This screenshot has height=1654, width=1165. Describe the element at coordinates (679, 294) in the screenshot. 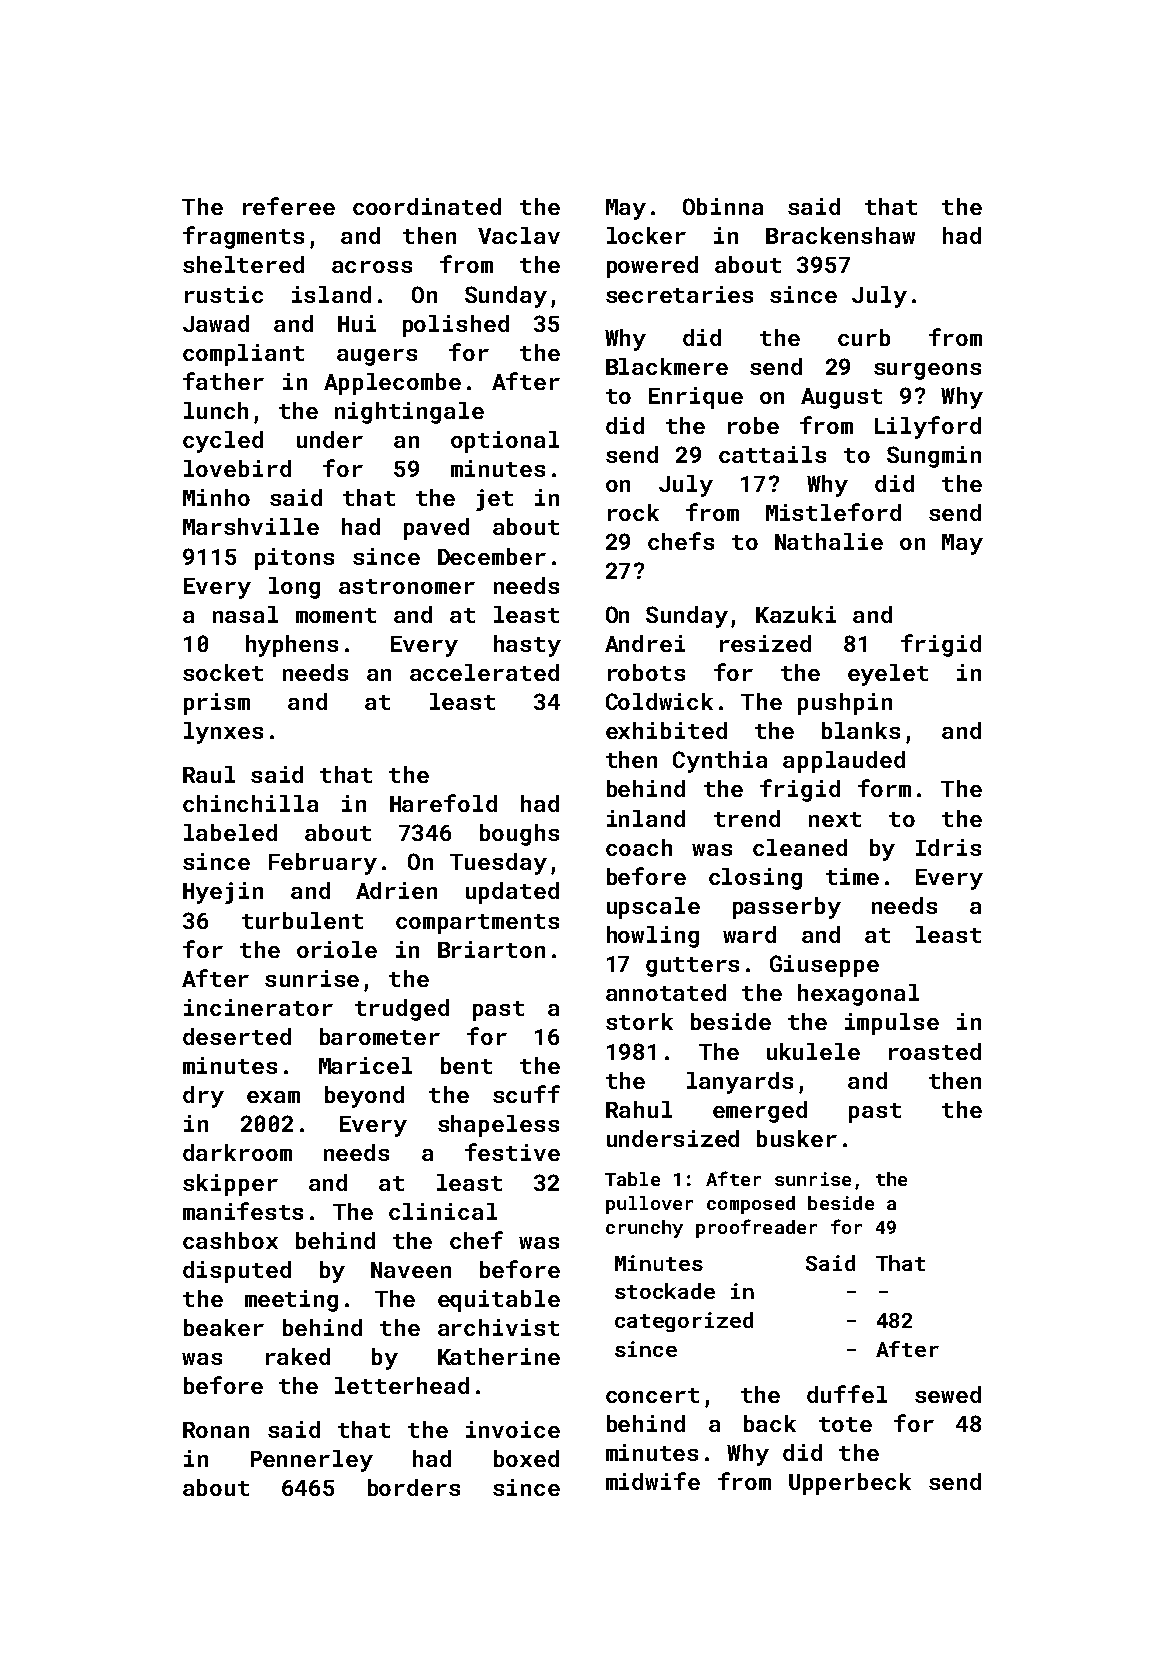

I see `secretaries` at that location.
